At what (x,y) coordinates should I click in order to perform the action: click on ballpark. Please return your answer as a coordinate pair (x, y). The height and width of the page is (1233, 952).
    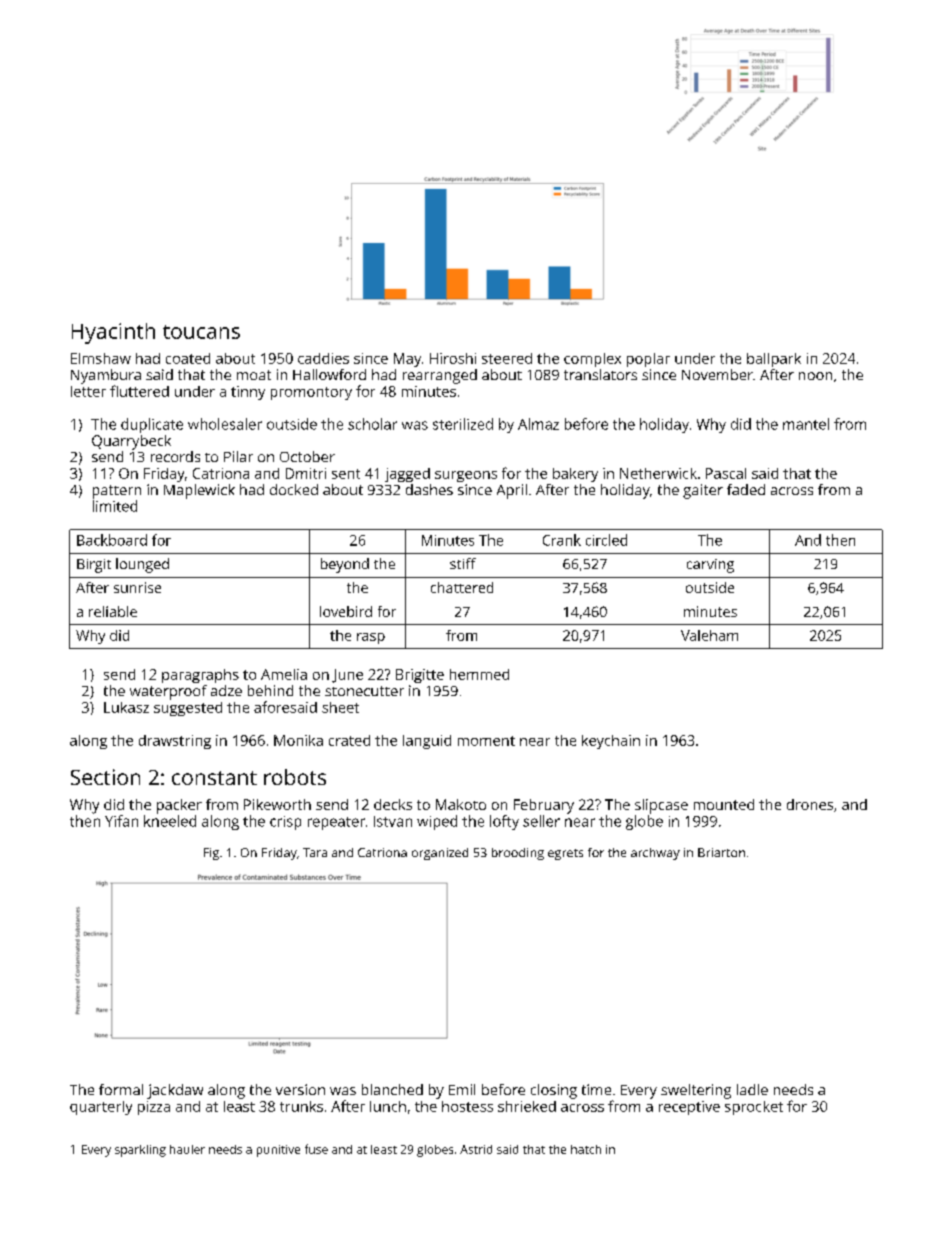
    Looking at the image, I should click on (774, 360).
